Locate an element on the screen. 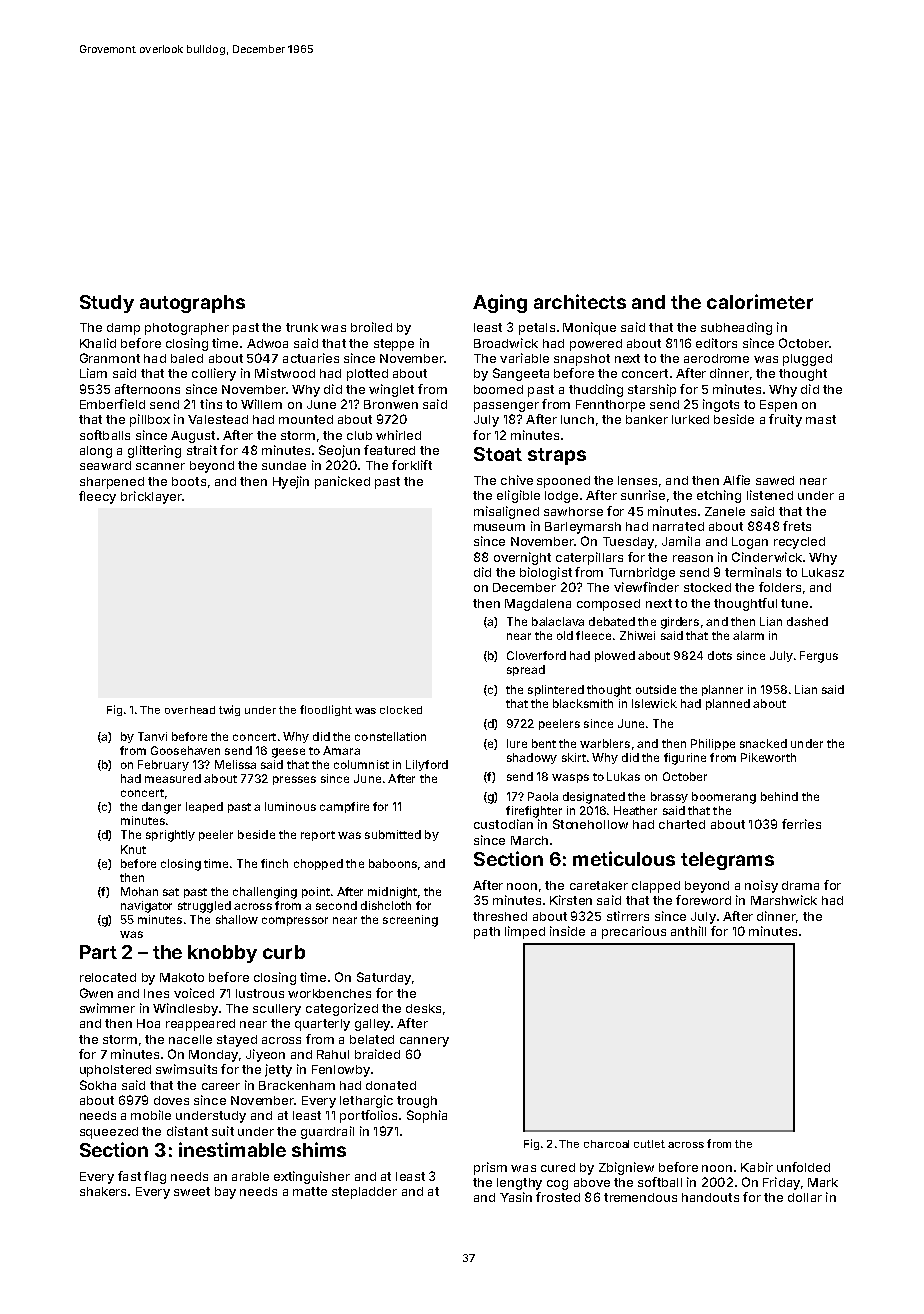  Aging is located at coordinates (500, 303).
